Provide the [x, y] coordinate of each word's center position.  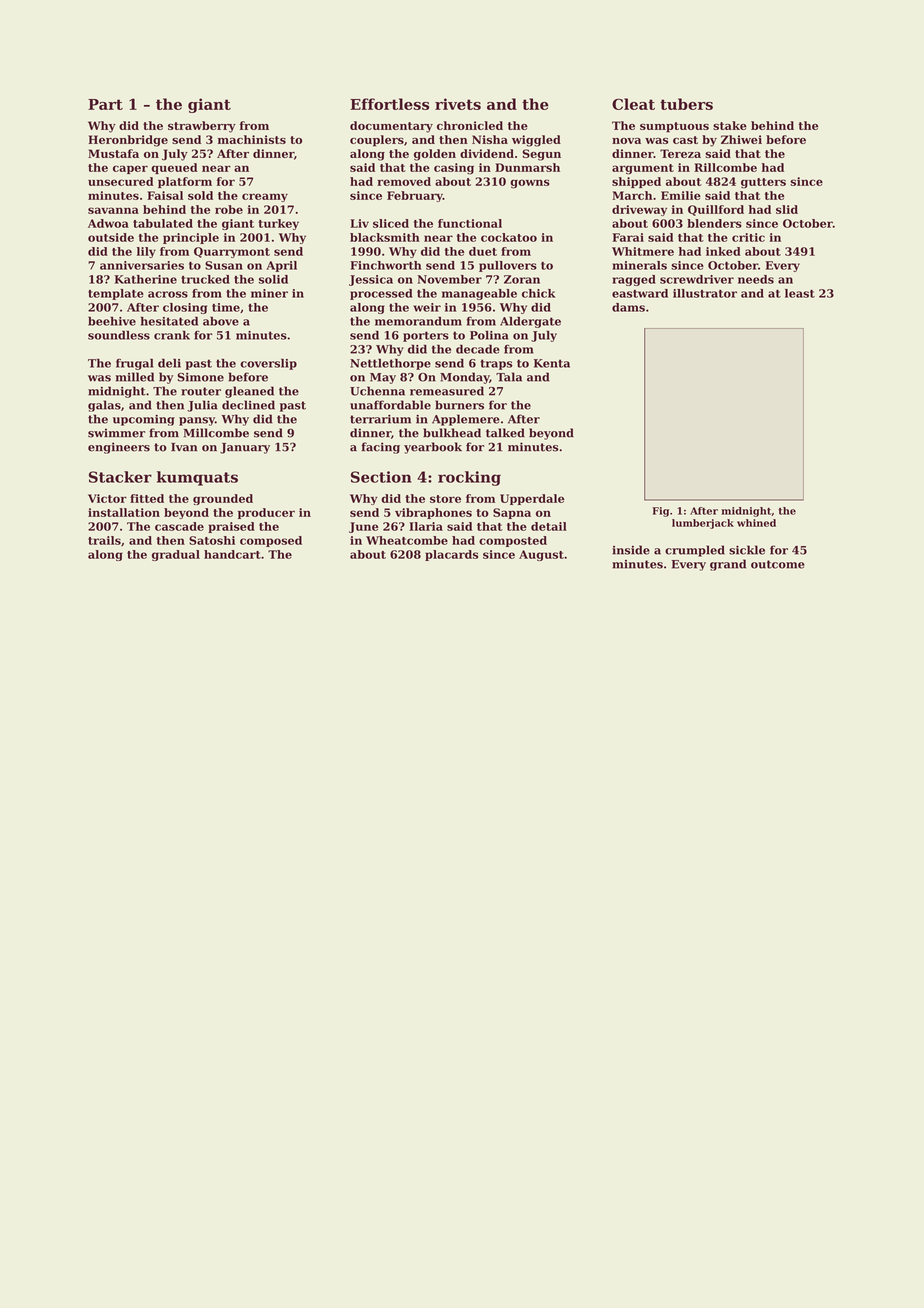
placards [451, 555]
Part [105, 104]
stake [730, 125]
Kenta [552, 363]
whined [756, 523]
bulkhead [452, 433]
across [168, 294]
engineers [119, 448]
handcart [232, 554]
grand [728, 565]
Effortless [389, 104]
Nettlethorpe [390, 364]
